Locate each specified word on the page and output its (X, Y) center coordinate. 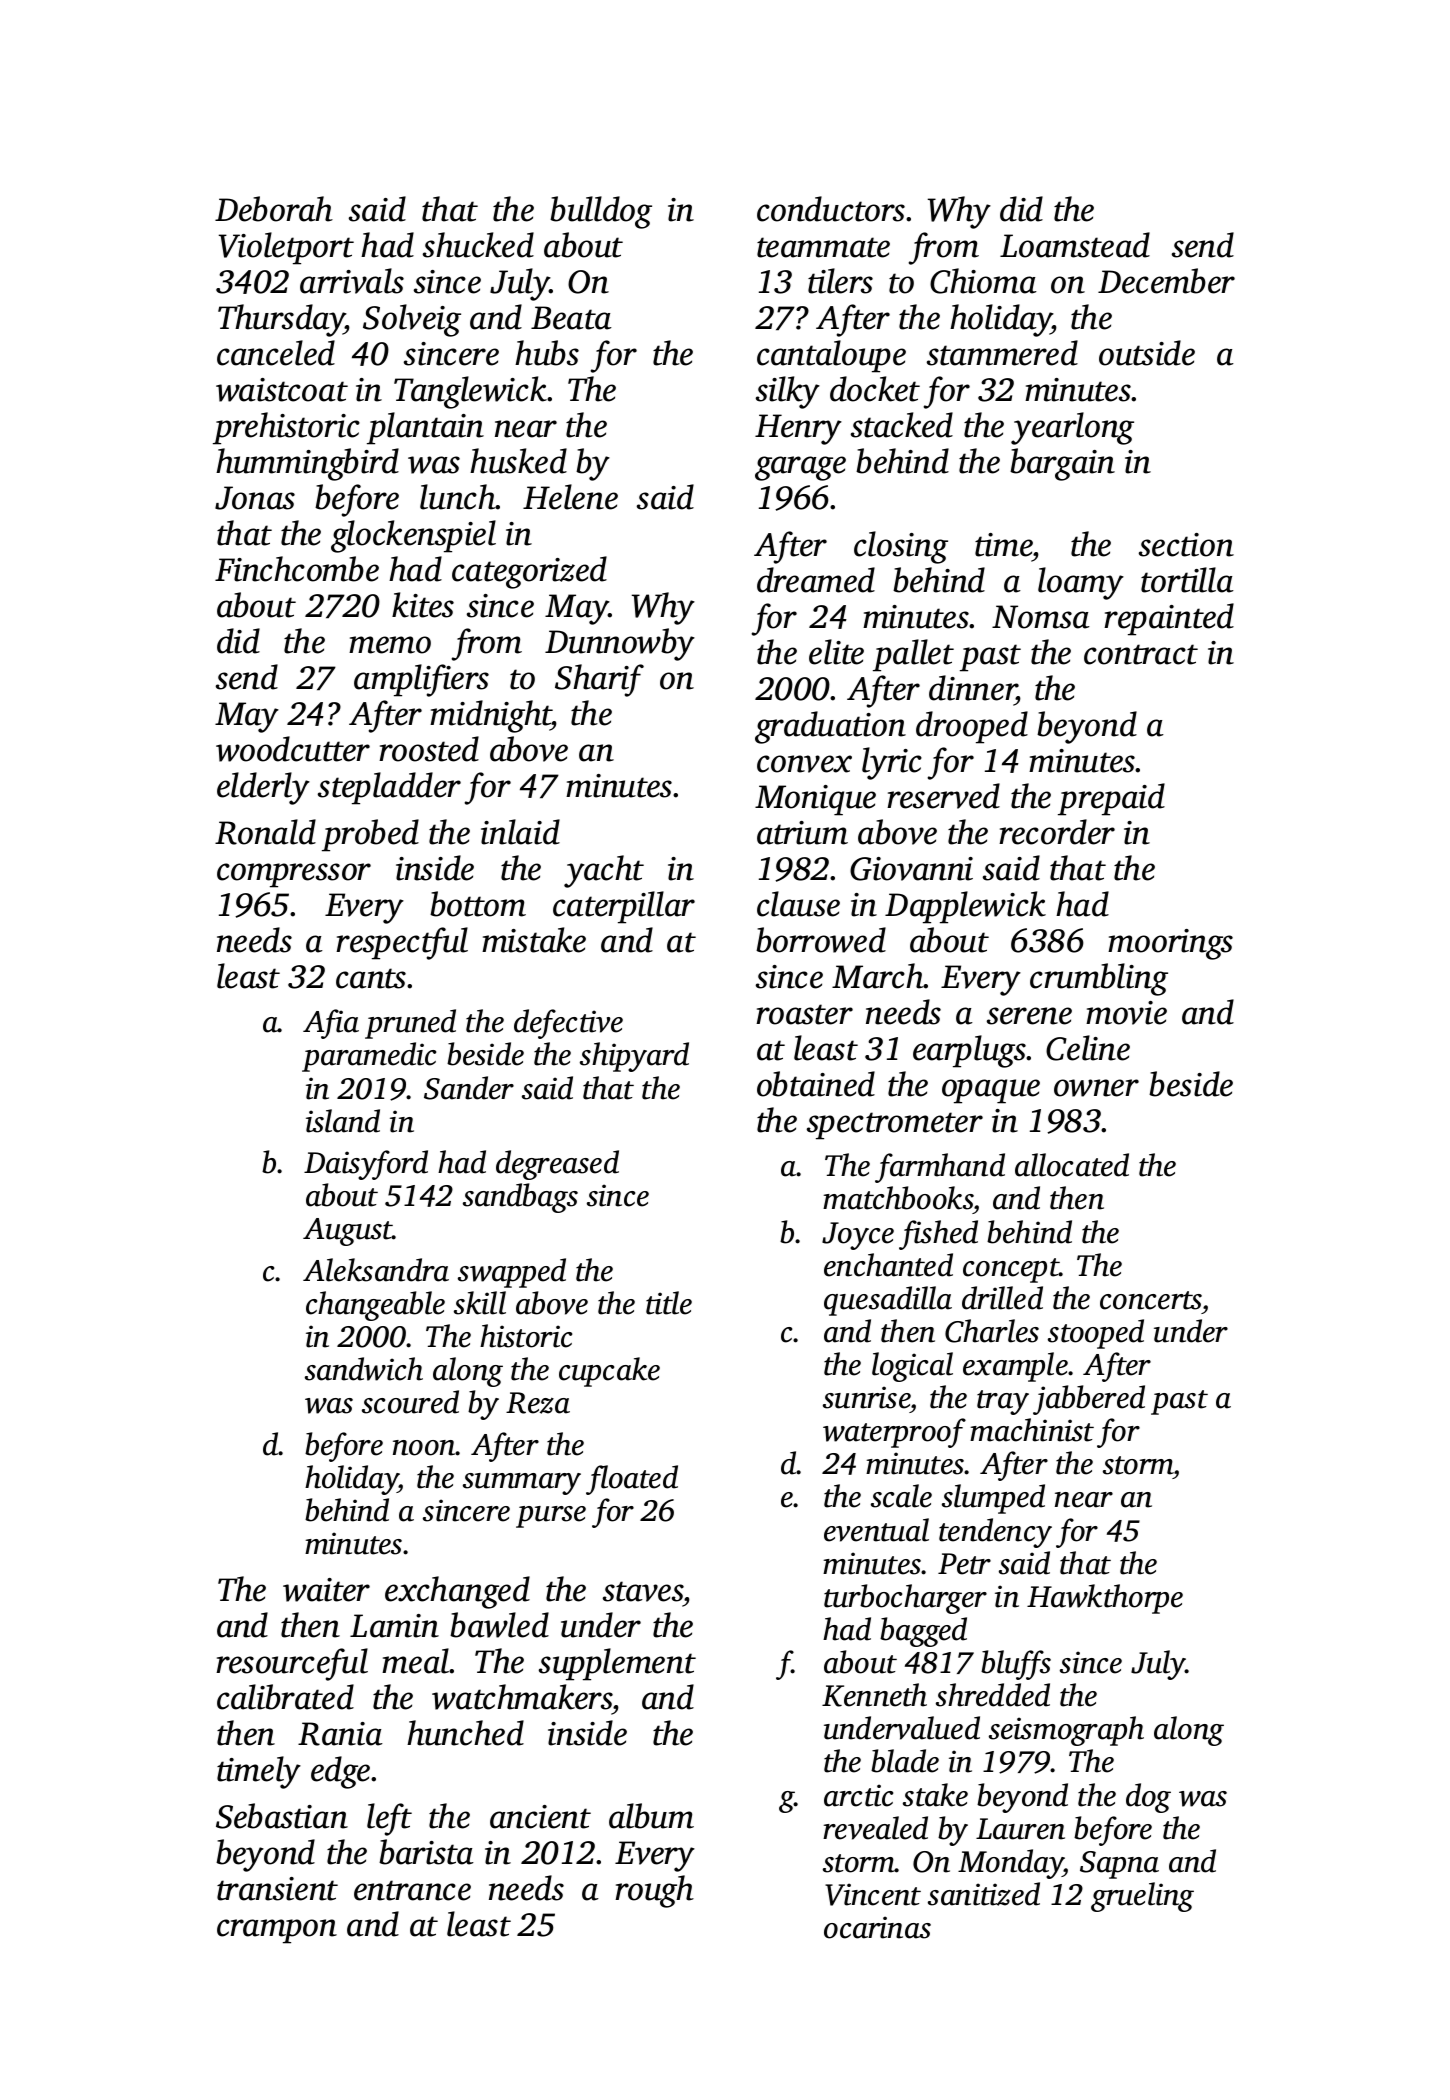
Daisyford (366, 1165)
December (1166, 281)
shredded (993, 1695)
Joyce (858, 1236)
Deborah (274, 209)
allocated (1072, 1165)
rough (654, 1891)
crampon (277, 1931)
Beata (571, 318)
